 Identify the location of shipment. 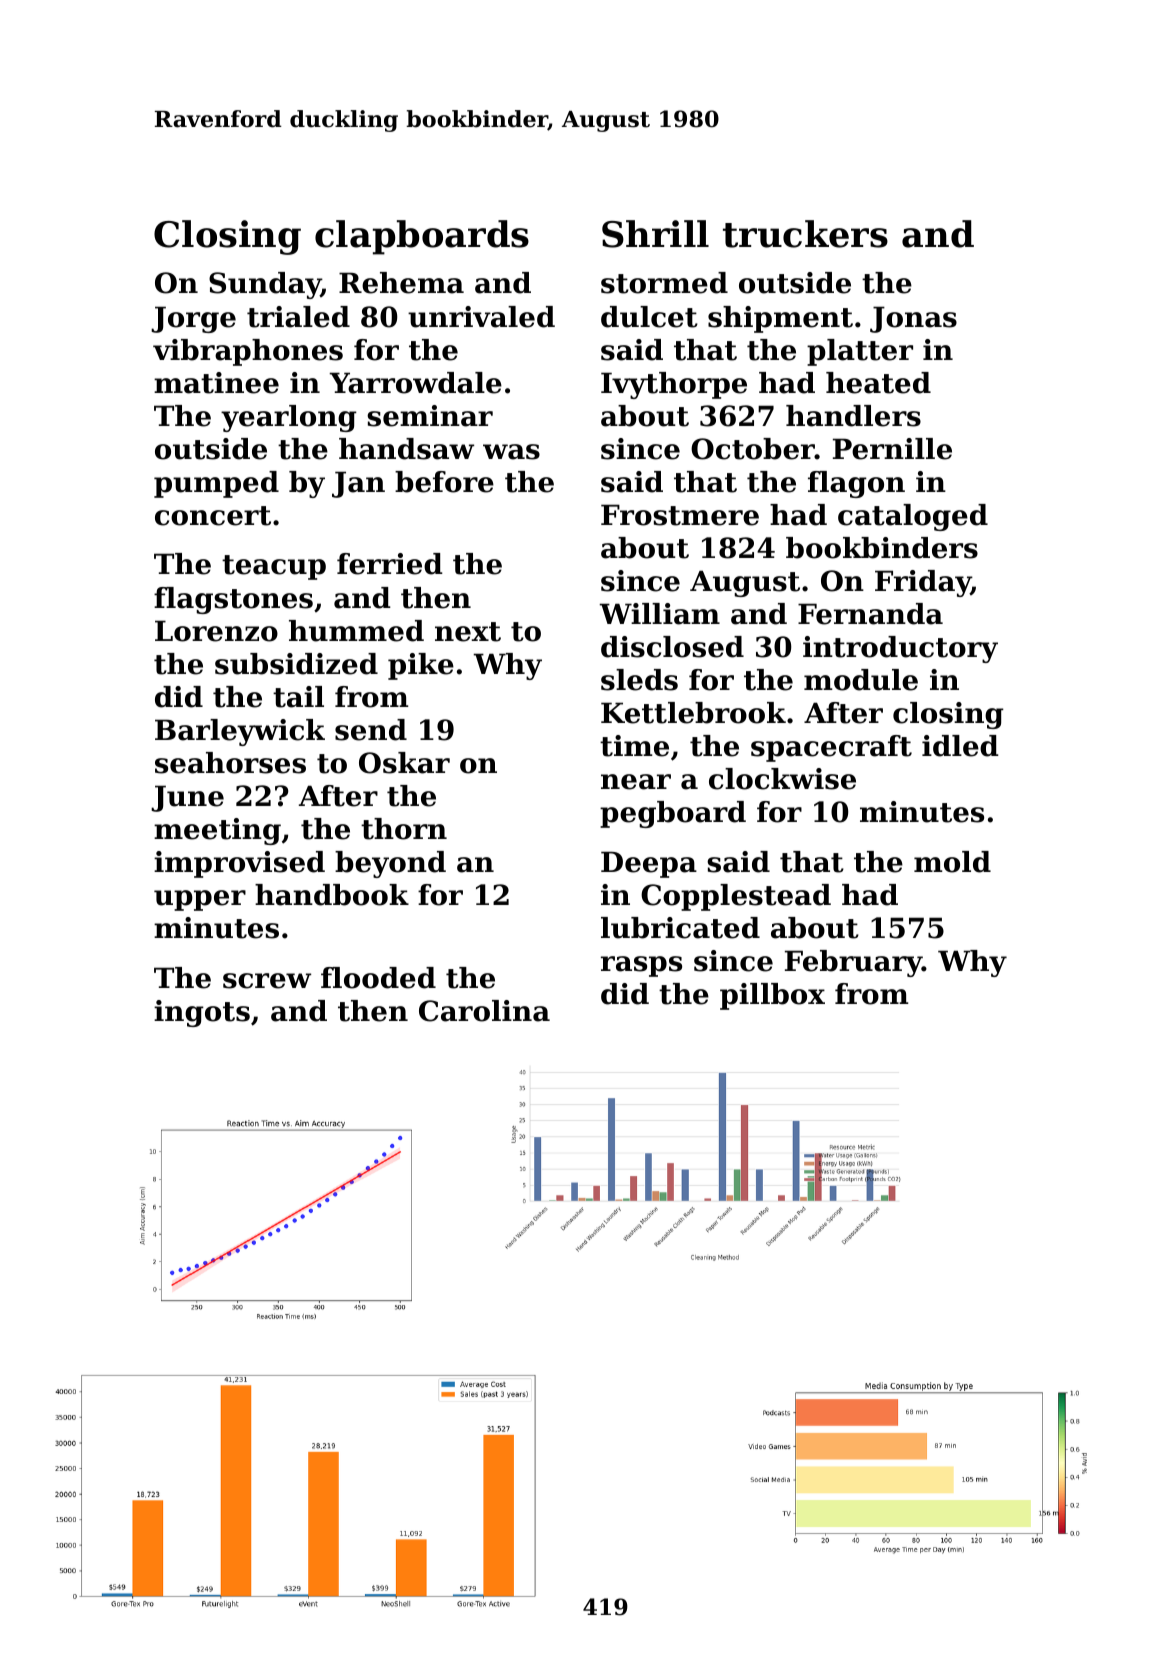
(780, 319).
